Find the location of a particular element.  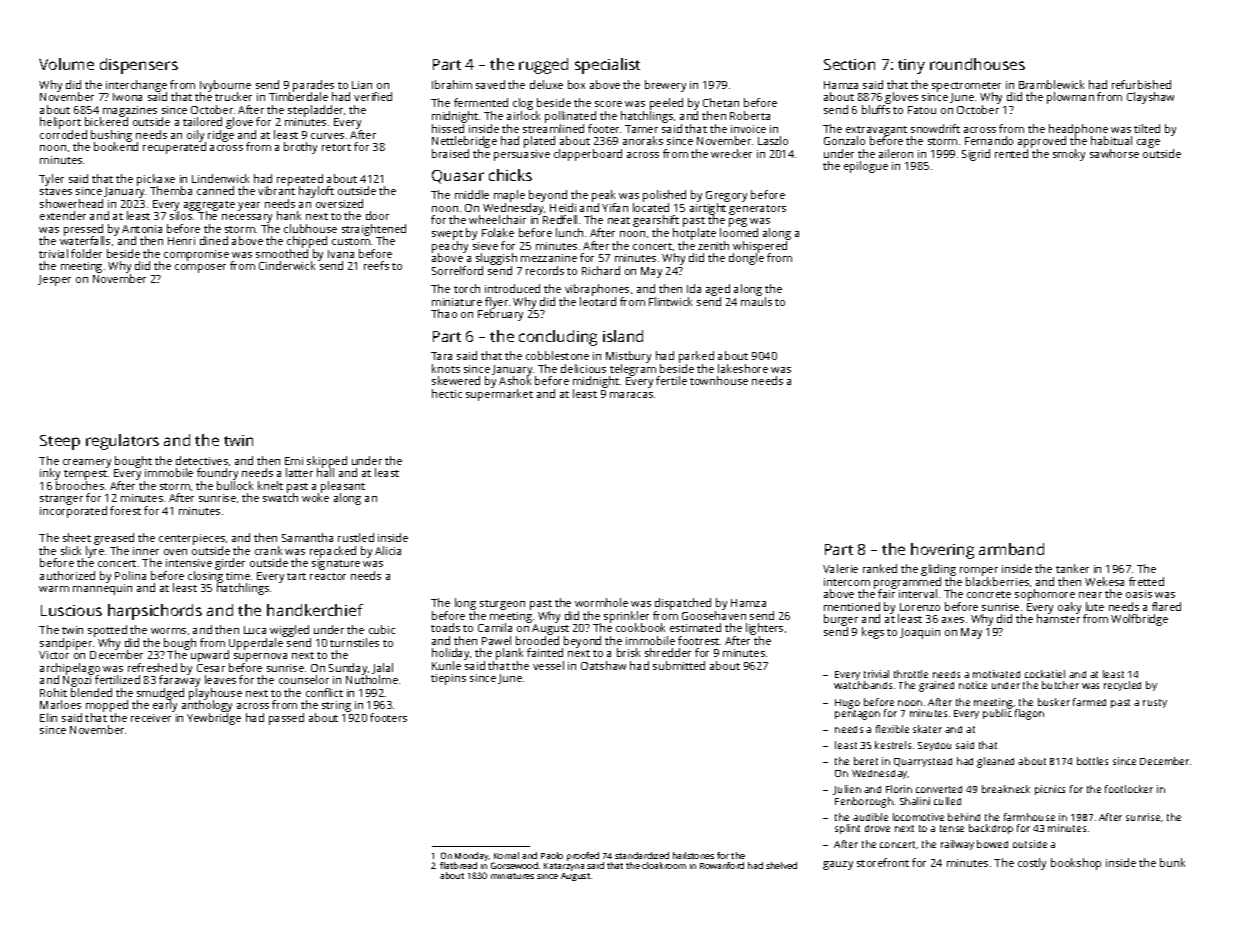

sawhorse is located at coordinates (1114, 153).
